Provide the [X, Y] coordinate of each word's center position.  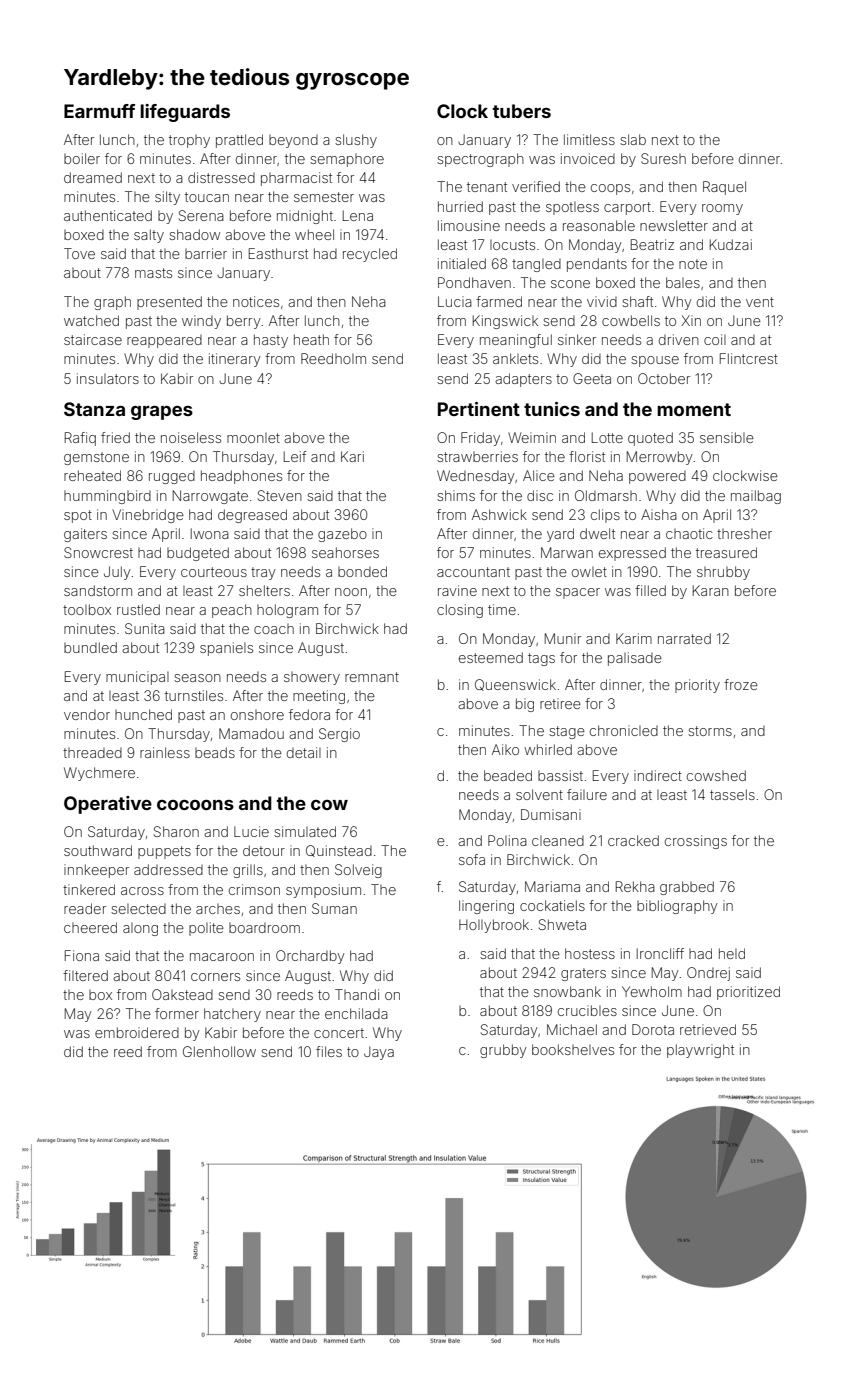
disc [540, 495]
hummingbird [107, 497]
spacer [578, 593]
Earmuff [99, 111]
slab [633, 139]
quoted [650, 439]
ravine [457, 590]
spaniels [226, 649]
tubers [522, 111]
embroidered [137, 1032]
